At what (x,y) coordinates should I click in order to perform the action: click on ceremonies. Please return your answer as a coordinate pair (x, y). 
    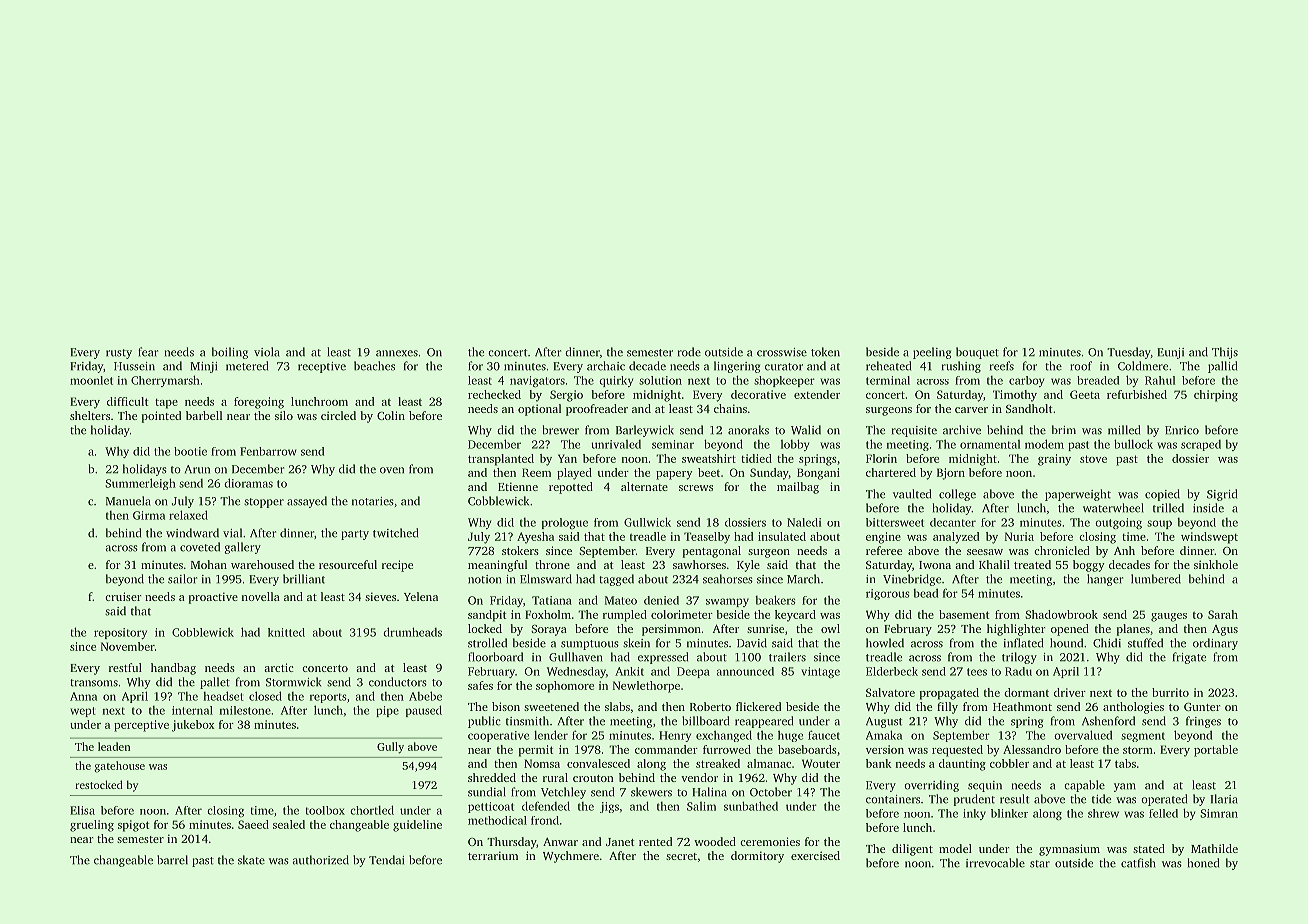
    Looking at the image, I should click on (770, 841).
